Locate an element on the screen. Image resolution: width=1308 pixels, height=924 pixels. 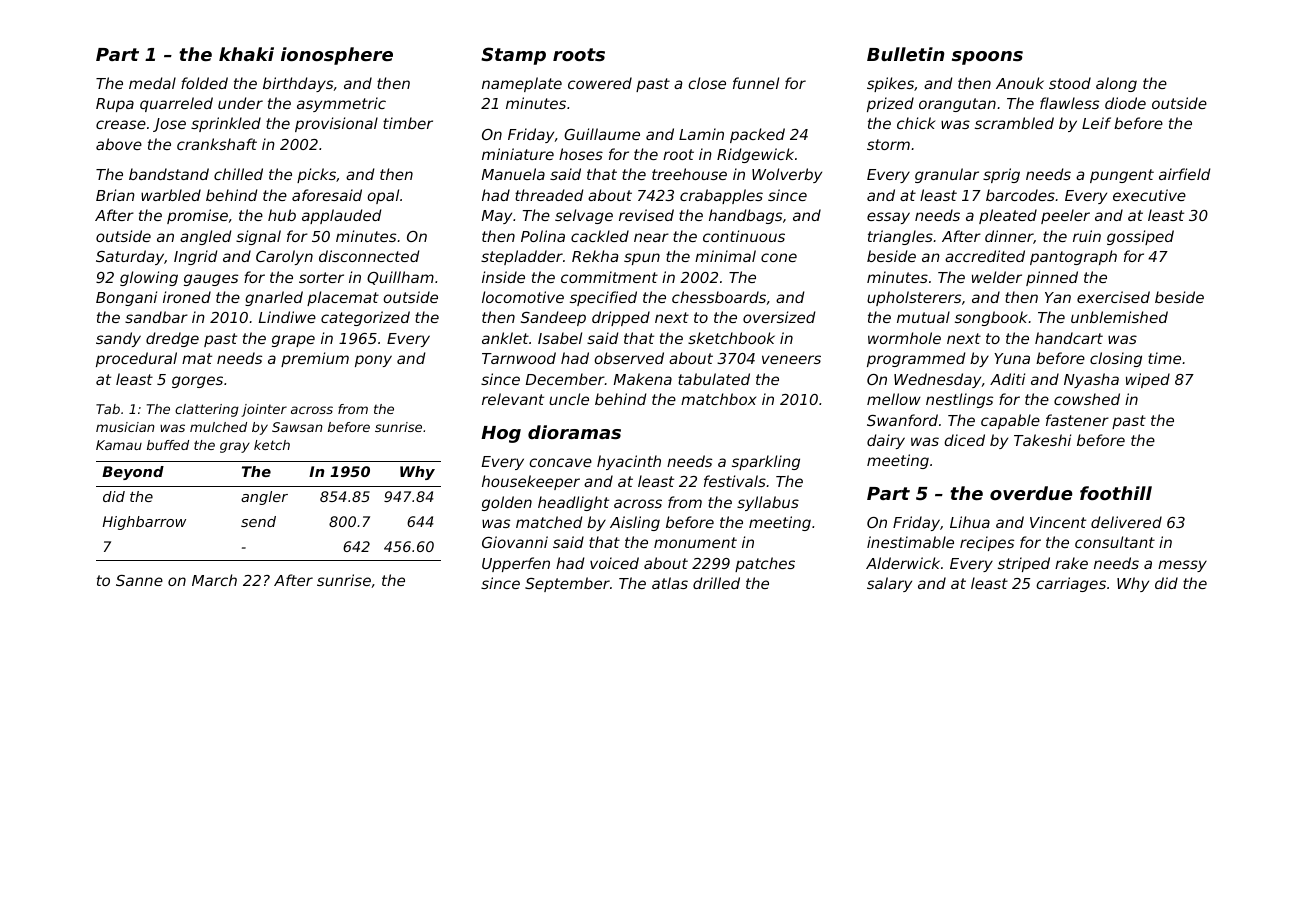
hub is located at coordinates (282, 215).
